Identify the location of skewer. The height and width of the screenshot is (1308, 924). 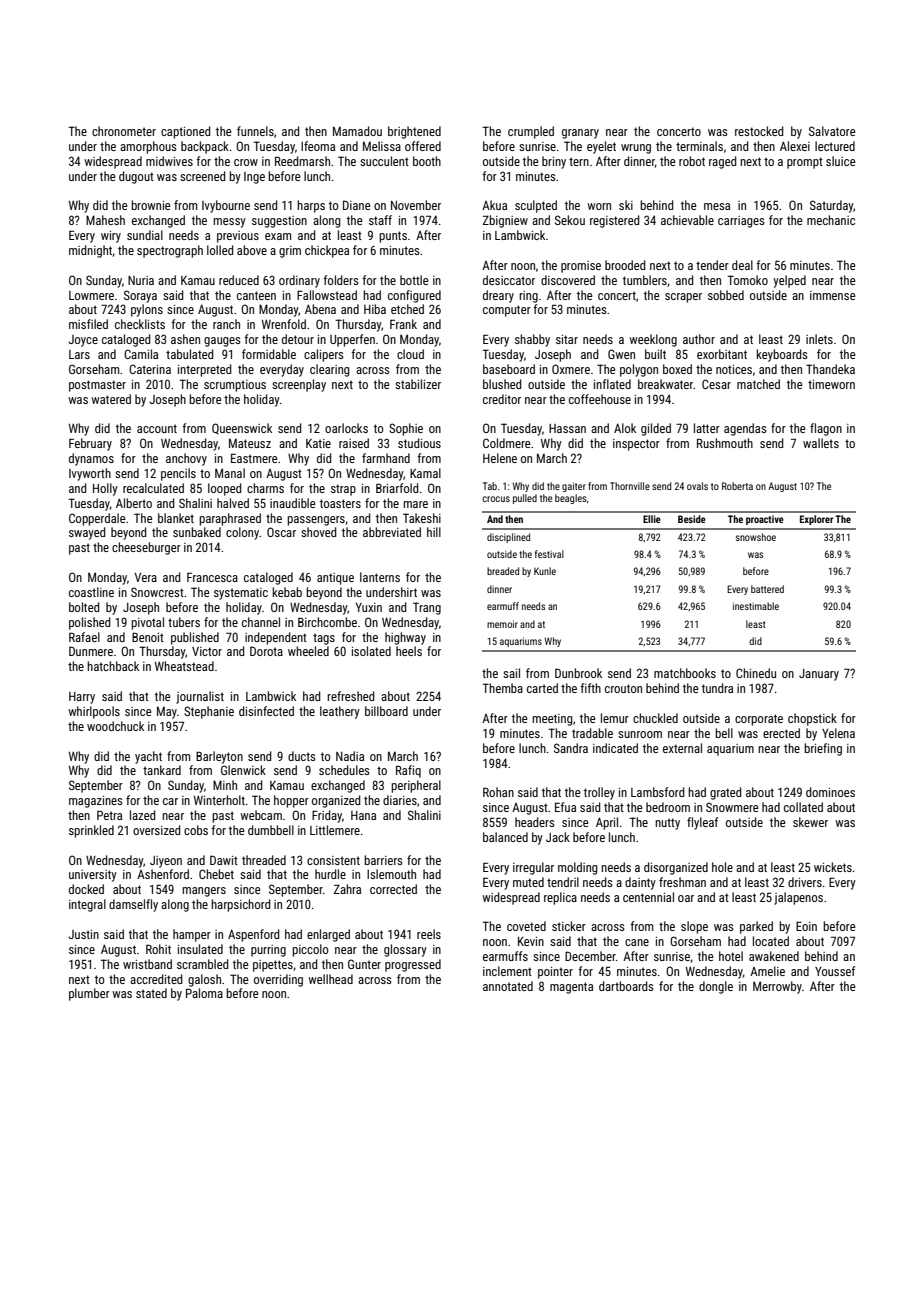
(810, 822).
